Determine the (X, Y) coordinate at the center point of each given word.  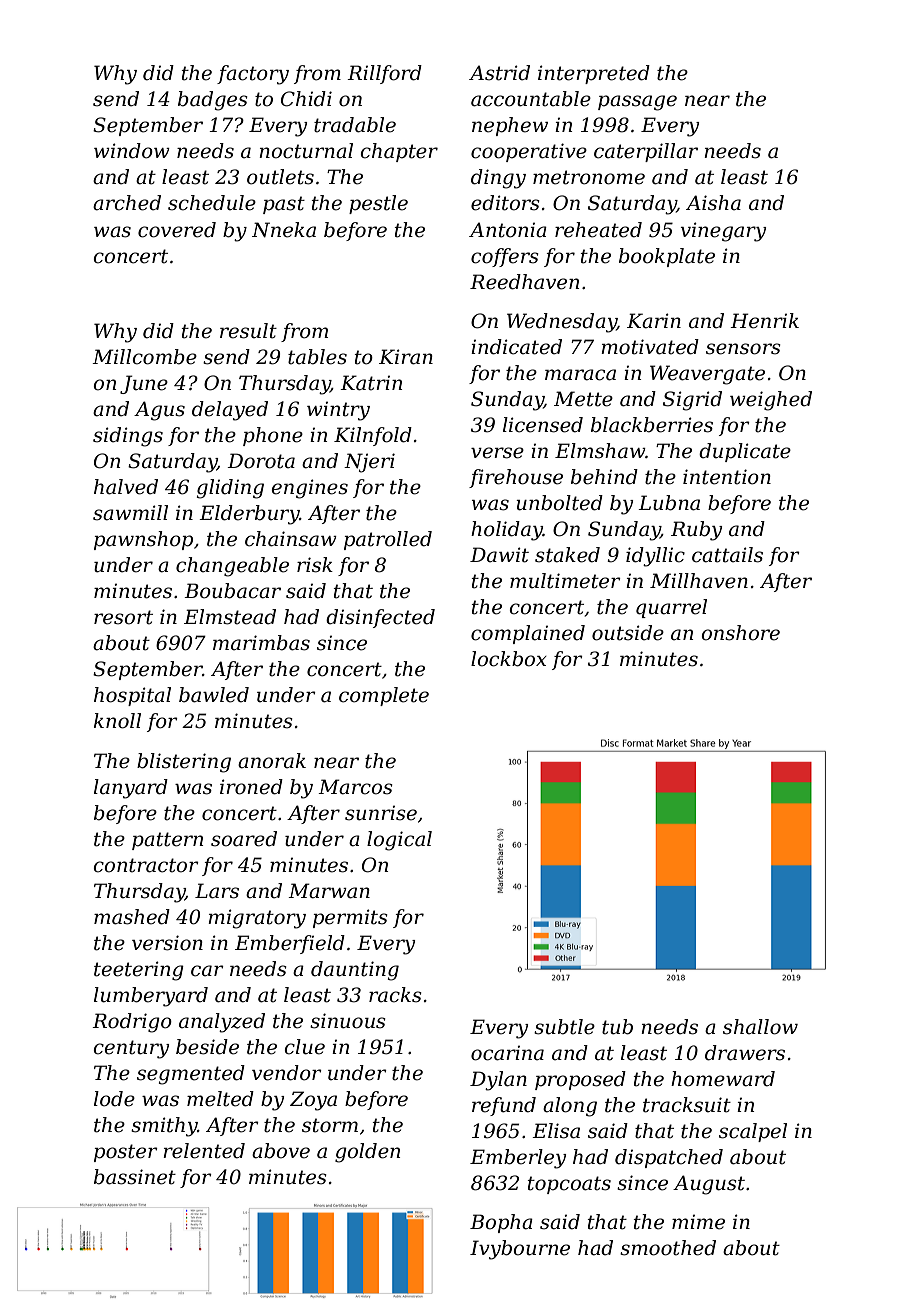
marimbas (261, 643)
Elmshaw (600, 451)
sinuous (348, 1021)
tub (617, 1027)
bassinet (135, 1177)
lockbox (509, 659)
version (167, 943)
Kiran (406, 357)
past (284, 205)
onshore (740, 633)
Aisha (713, 203)
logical (399, 841)
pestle (378, 204)
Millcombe (144, 357)
